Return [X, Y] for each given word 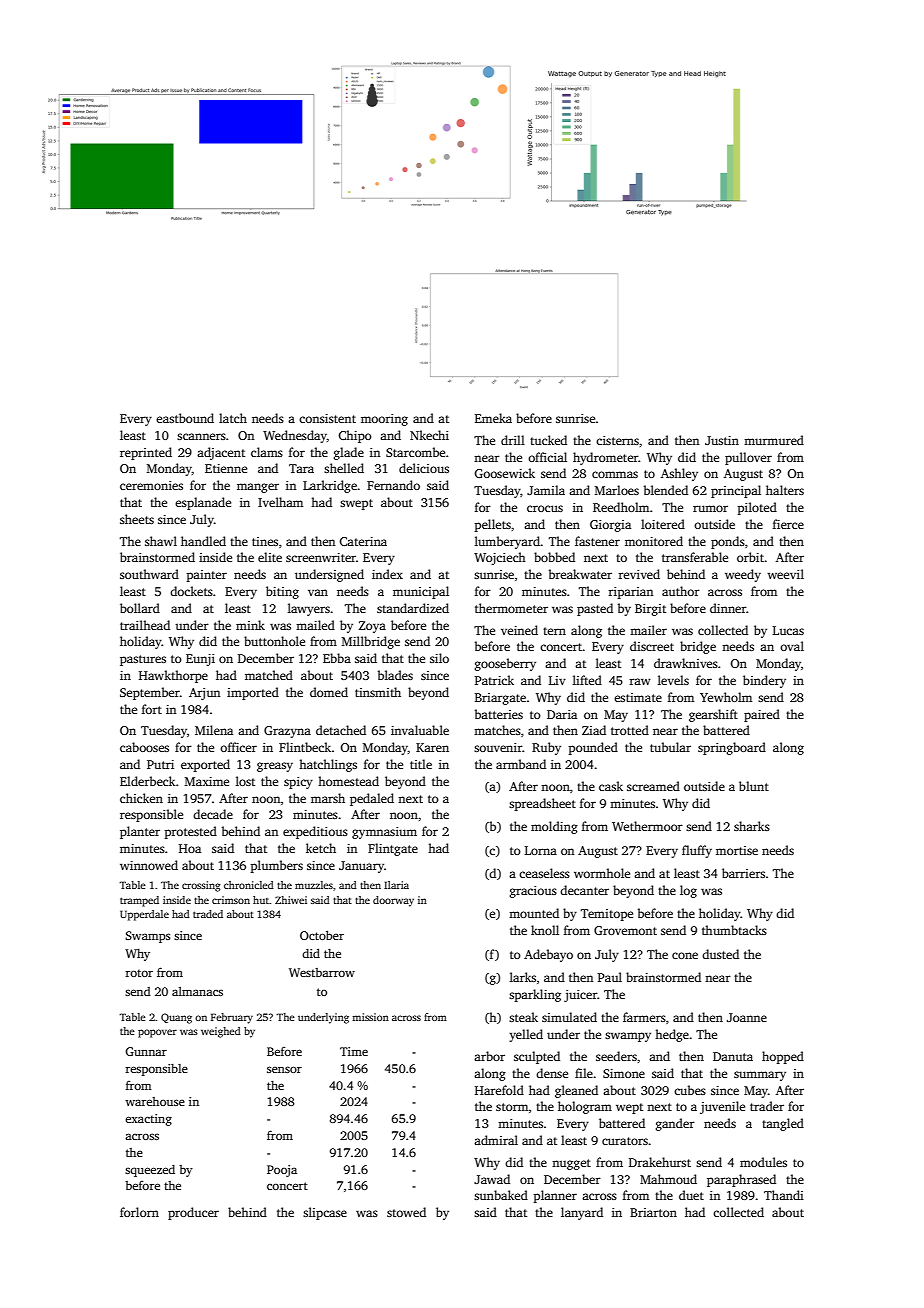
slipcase [325, 1213]
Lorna [541, 850]
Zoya [372, 627]
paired [762, 715]
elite [270, 557]
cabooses [144, 747]
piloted [757, 508]
